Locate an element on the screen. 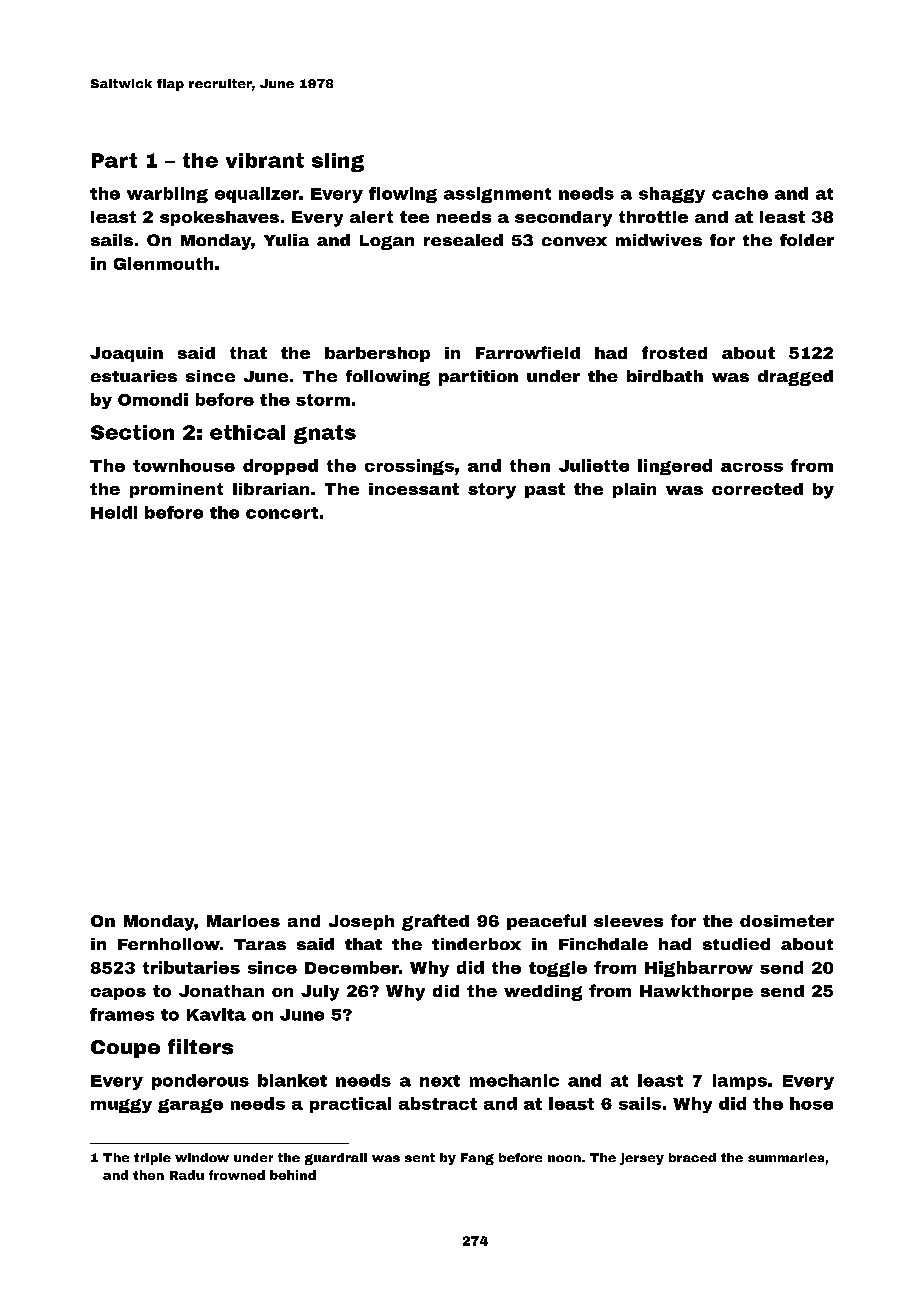 The height and width of the screenshot is (1311, 924). sent is located at coordinates (420, 1157).
